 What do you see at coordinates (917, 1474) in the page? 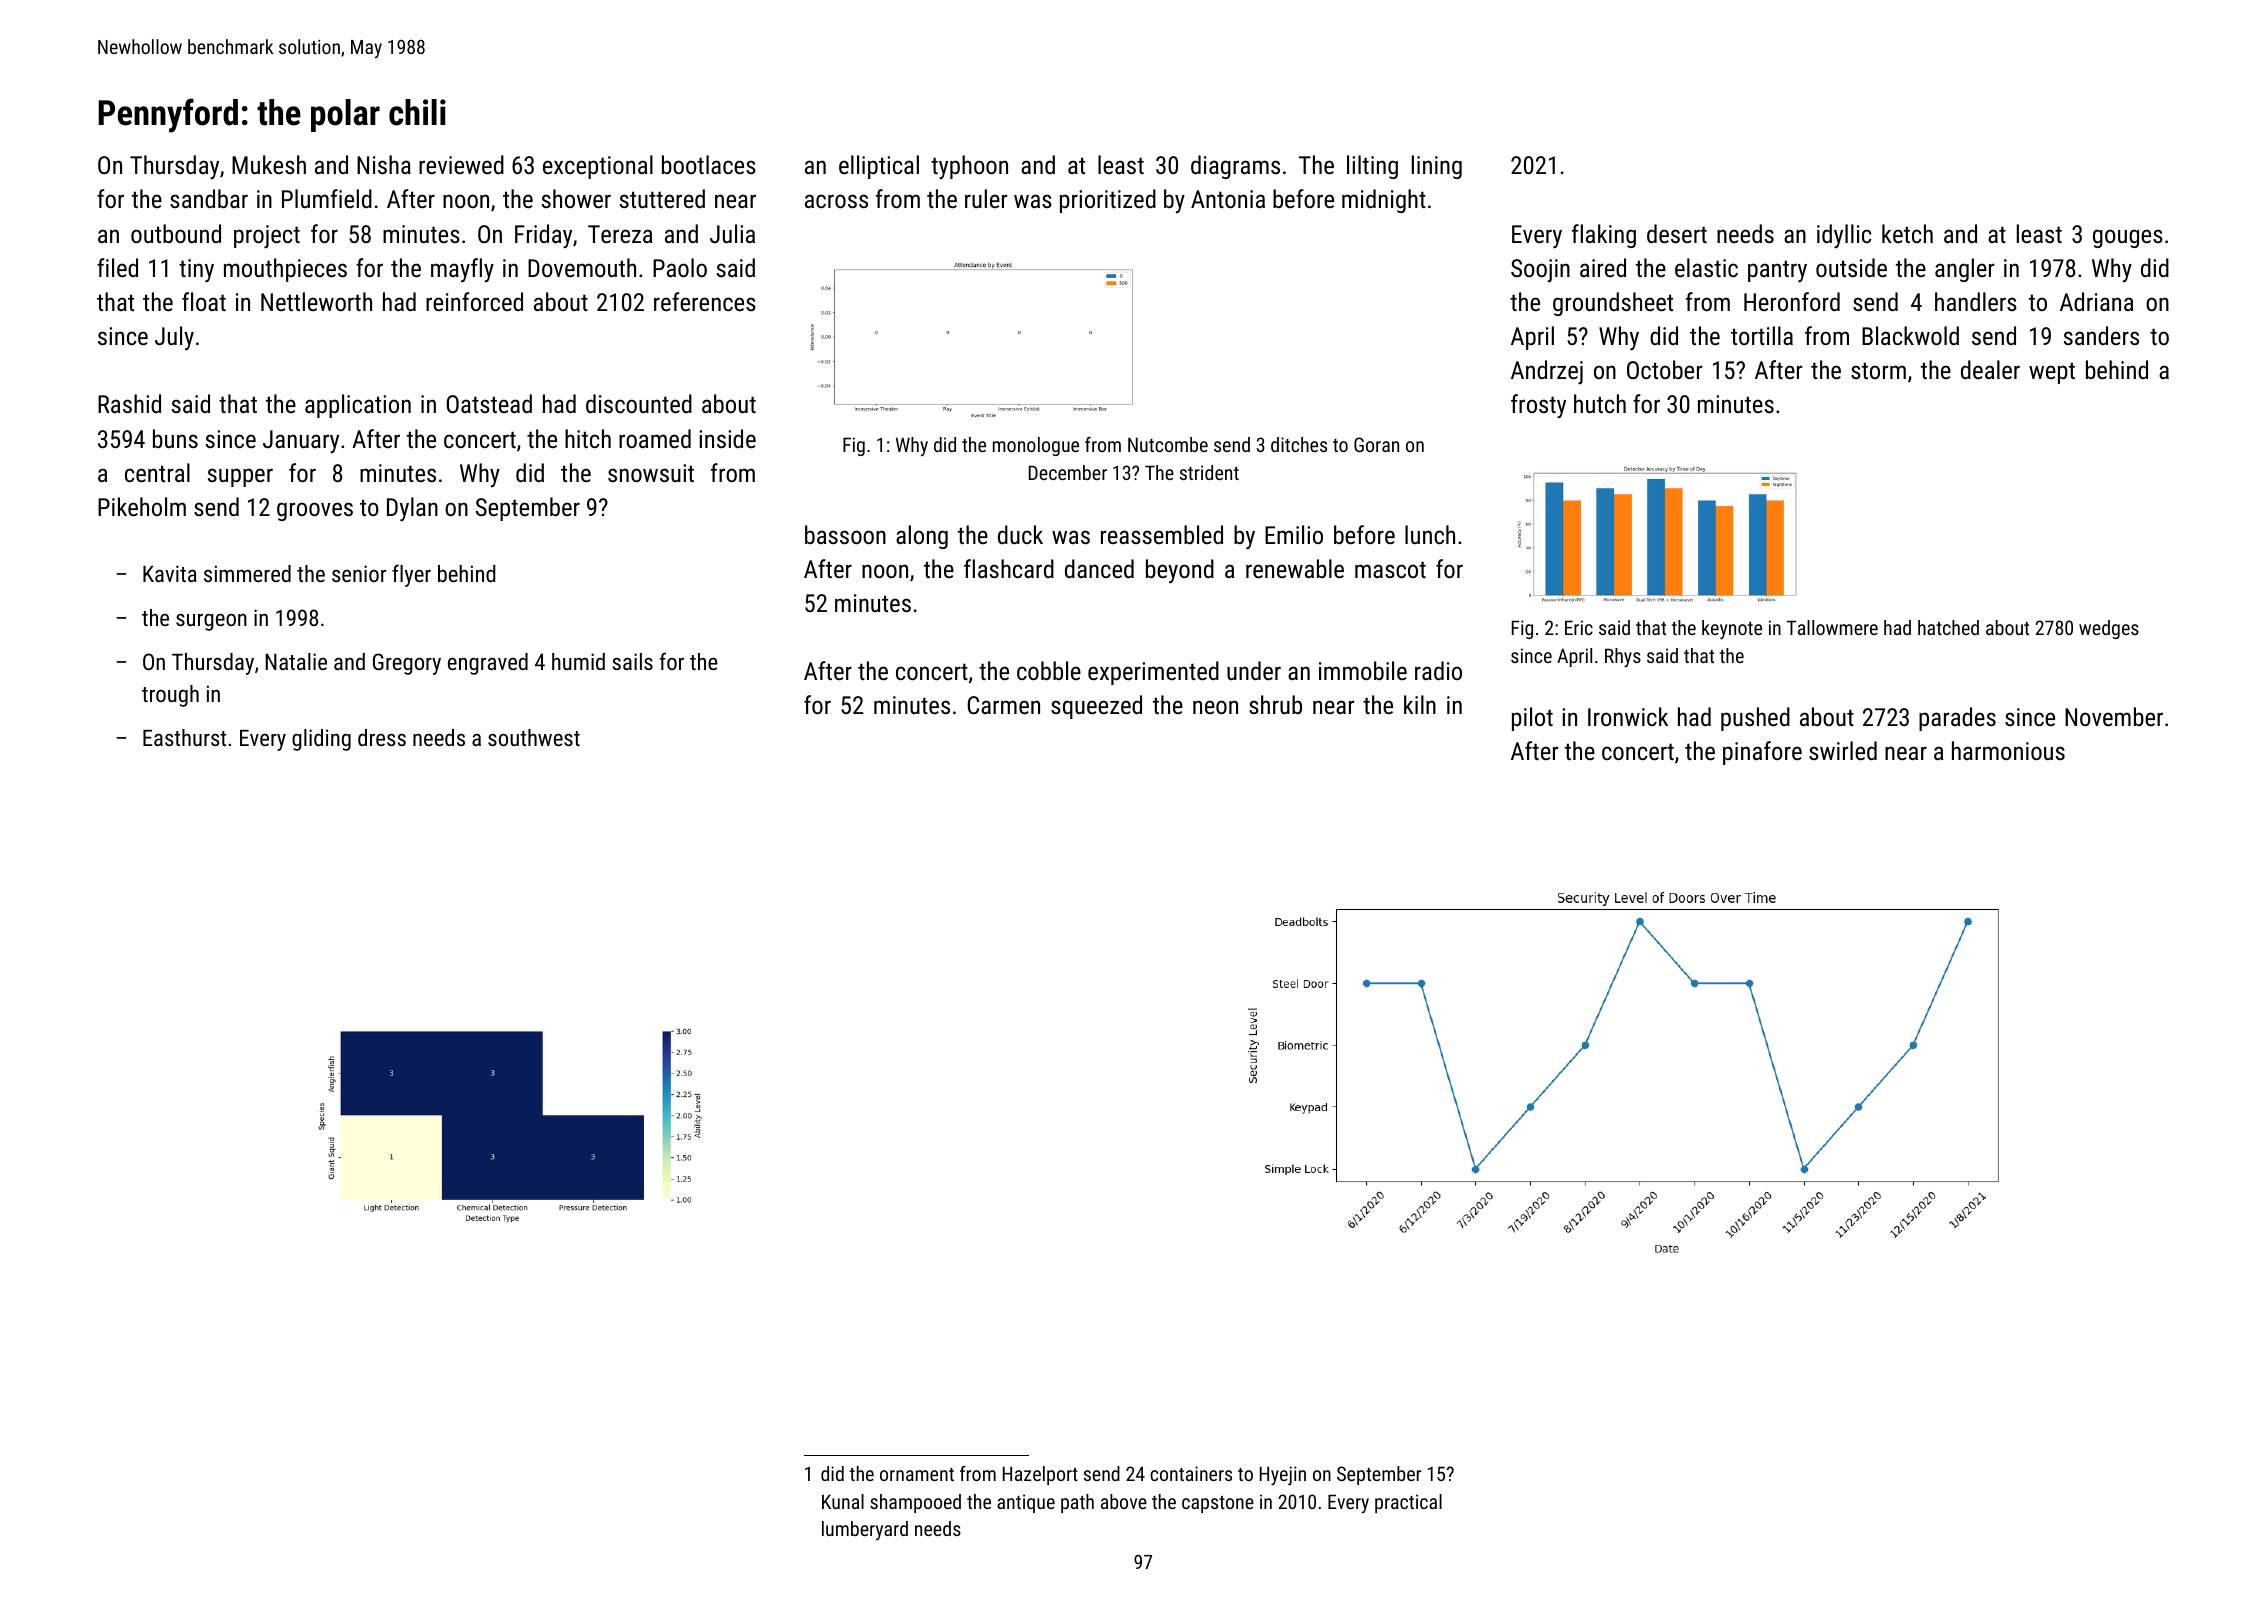
I see `ornament` at bounding box center [917, 1474].
